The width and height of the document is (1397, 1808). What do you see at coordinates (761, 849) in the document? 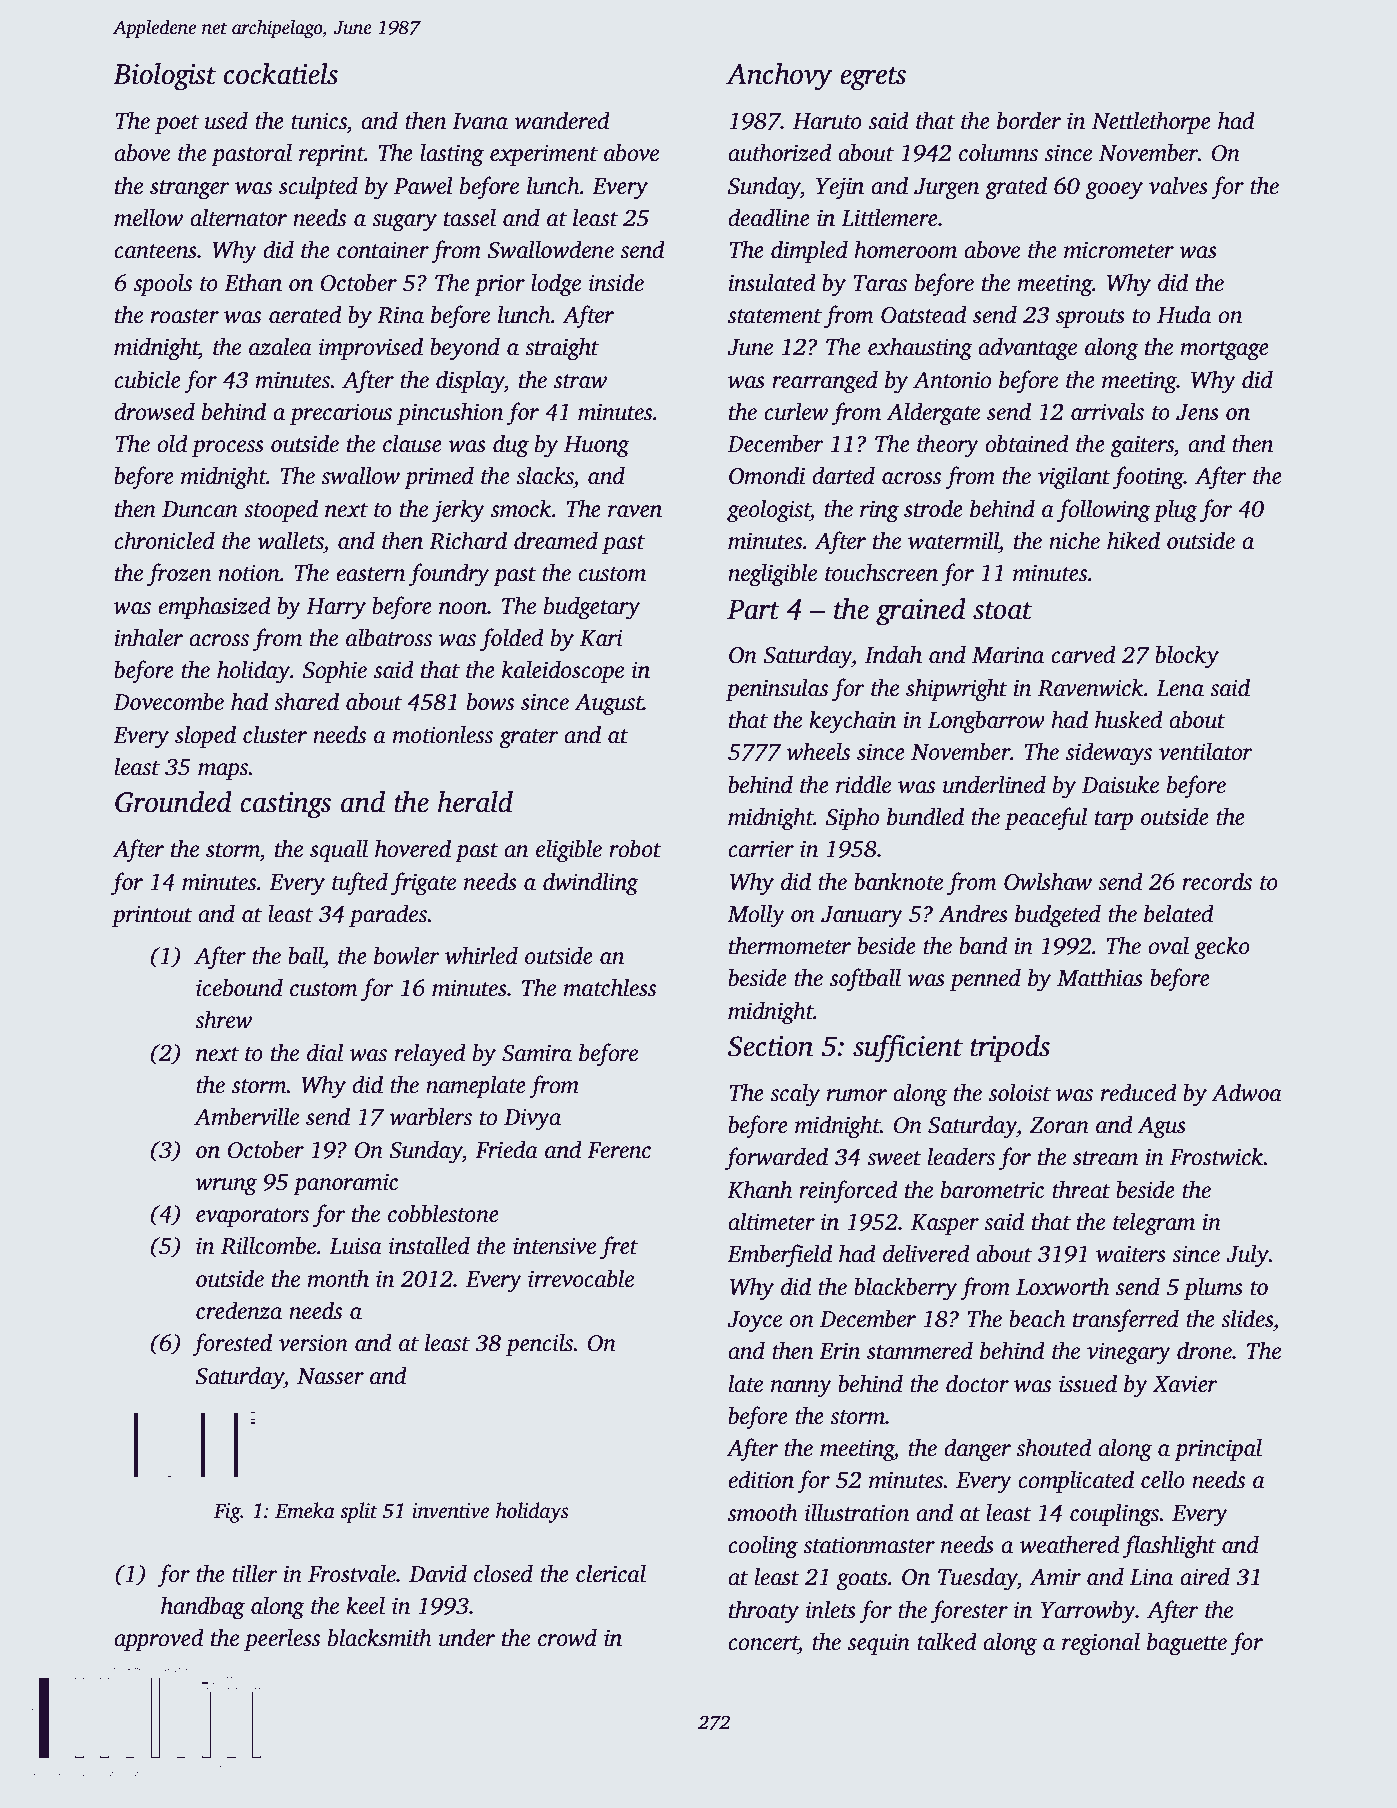
I see `carrier` at bounding box center [761, 849].
